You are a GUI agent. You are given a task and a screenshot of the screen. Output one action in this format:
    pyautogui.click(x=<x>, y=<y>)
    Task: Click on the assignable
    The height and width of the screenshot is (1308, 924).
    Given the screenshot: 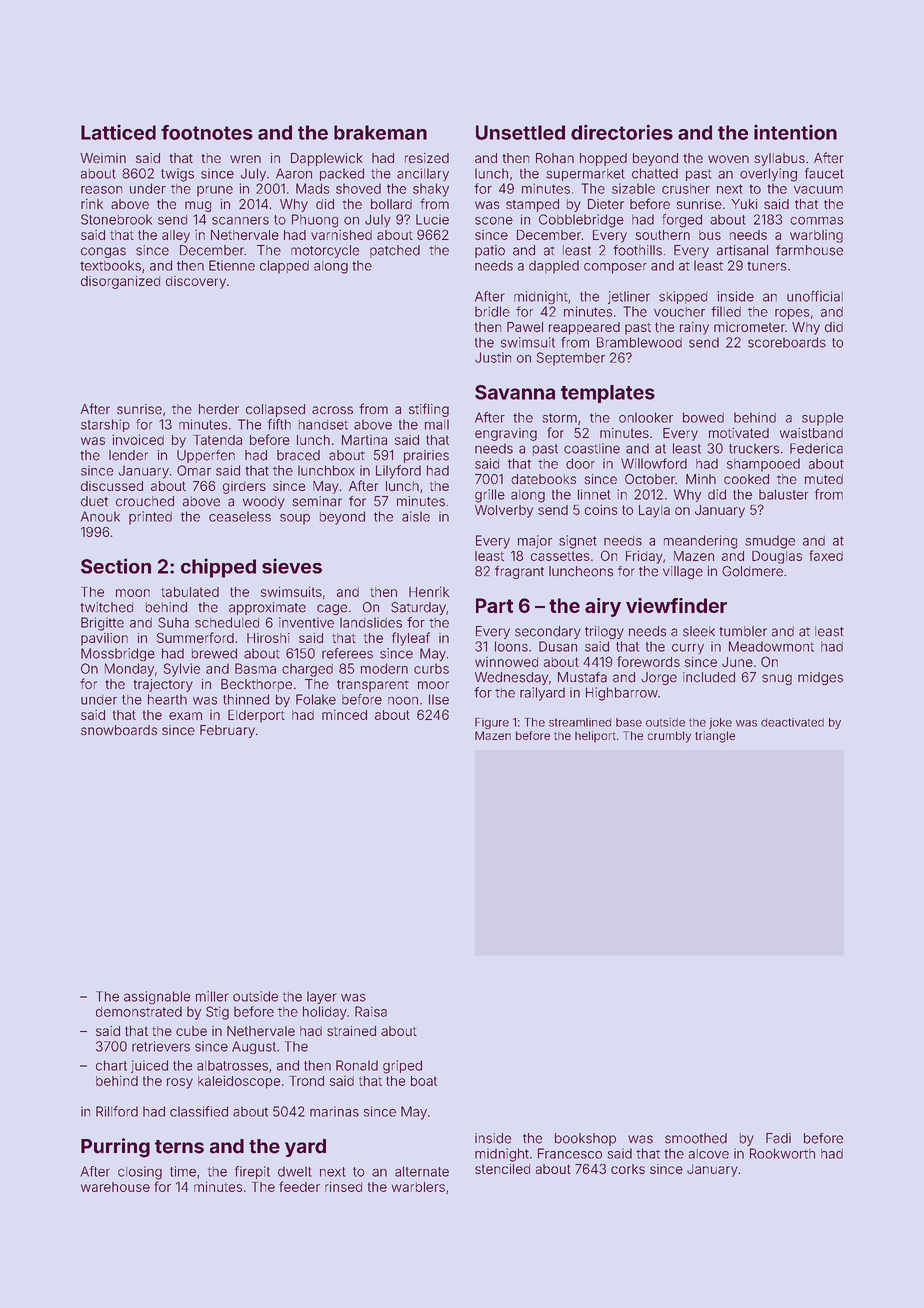 What is the action you would take?
    pyautogui.click(x=157, y=997)
